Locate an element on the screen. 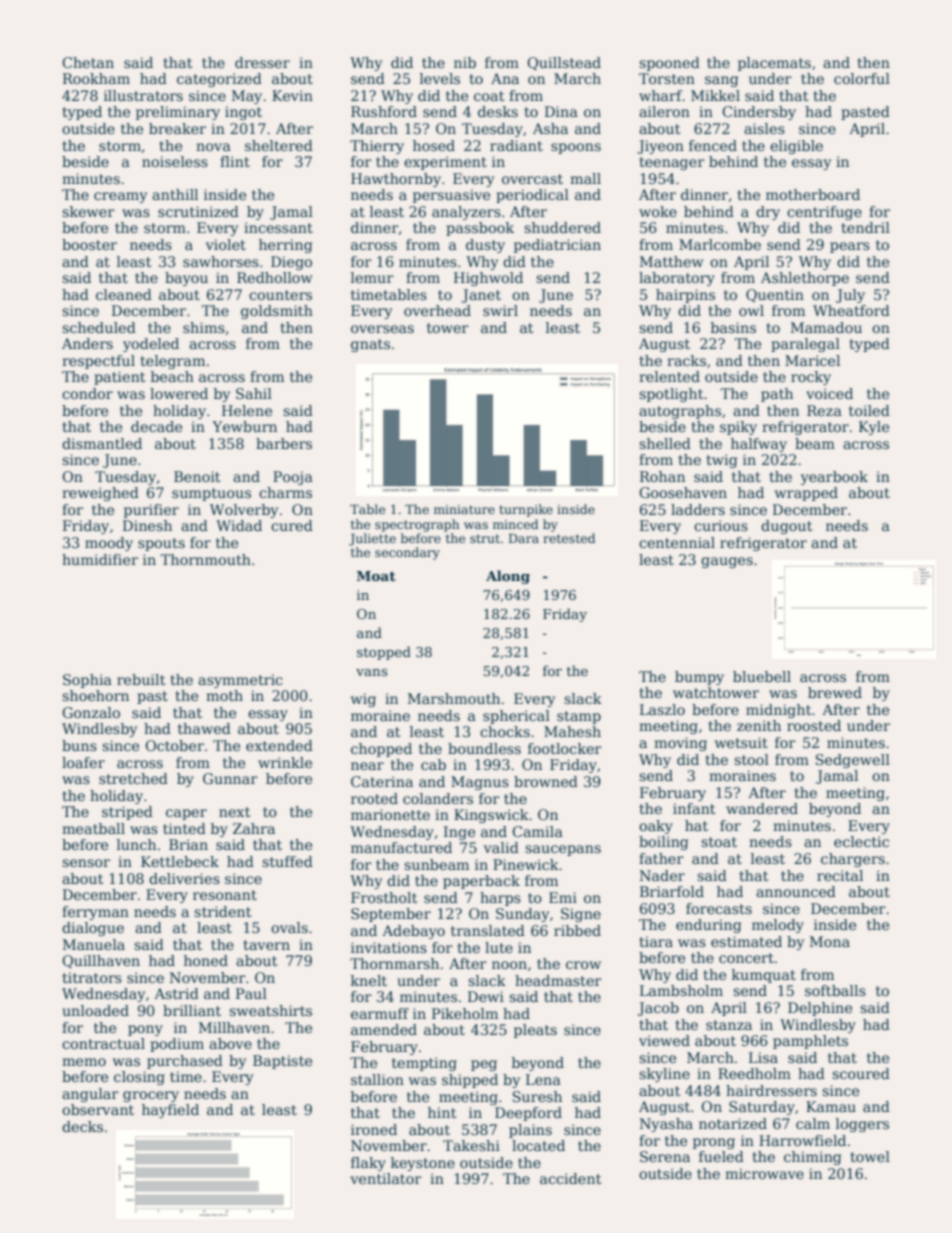  gauges is located at coordinates (727, 562).
